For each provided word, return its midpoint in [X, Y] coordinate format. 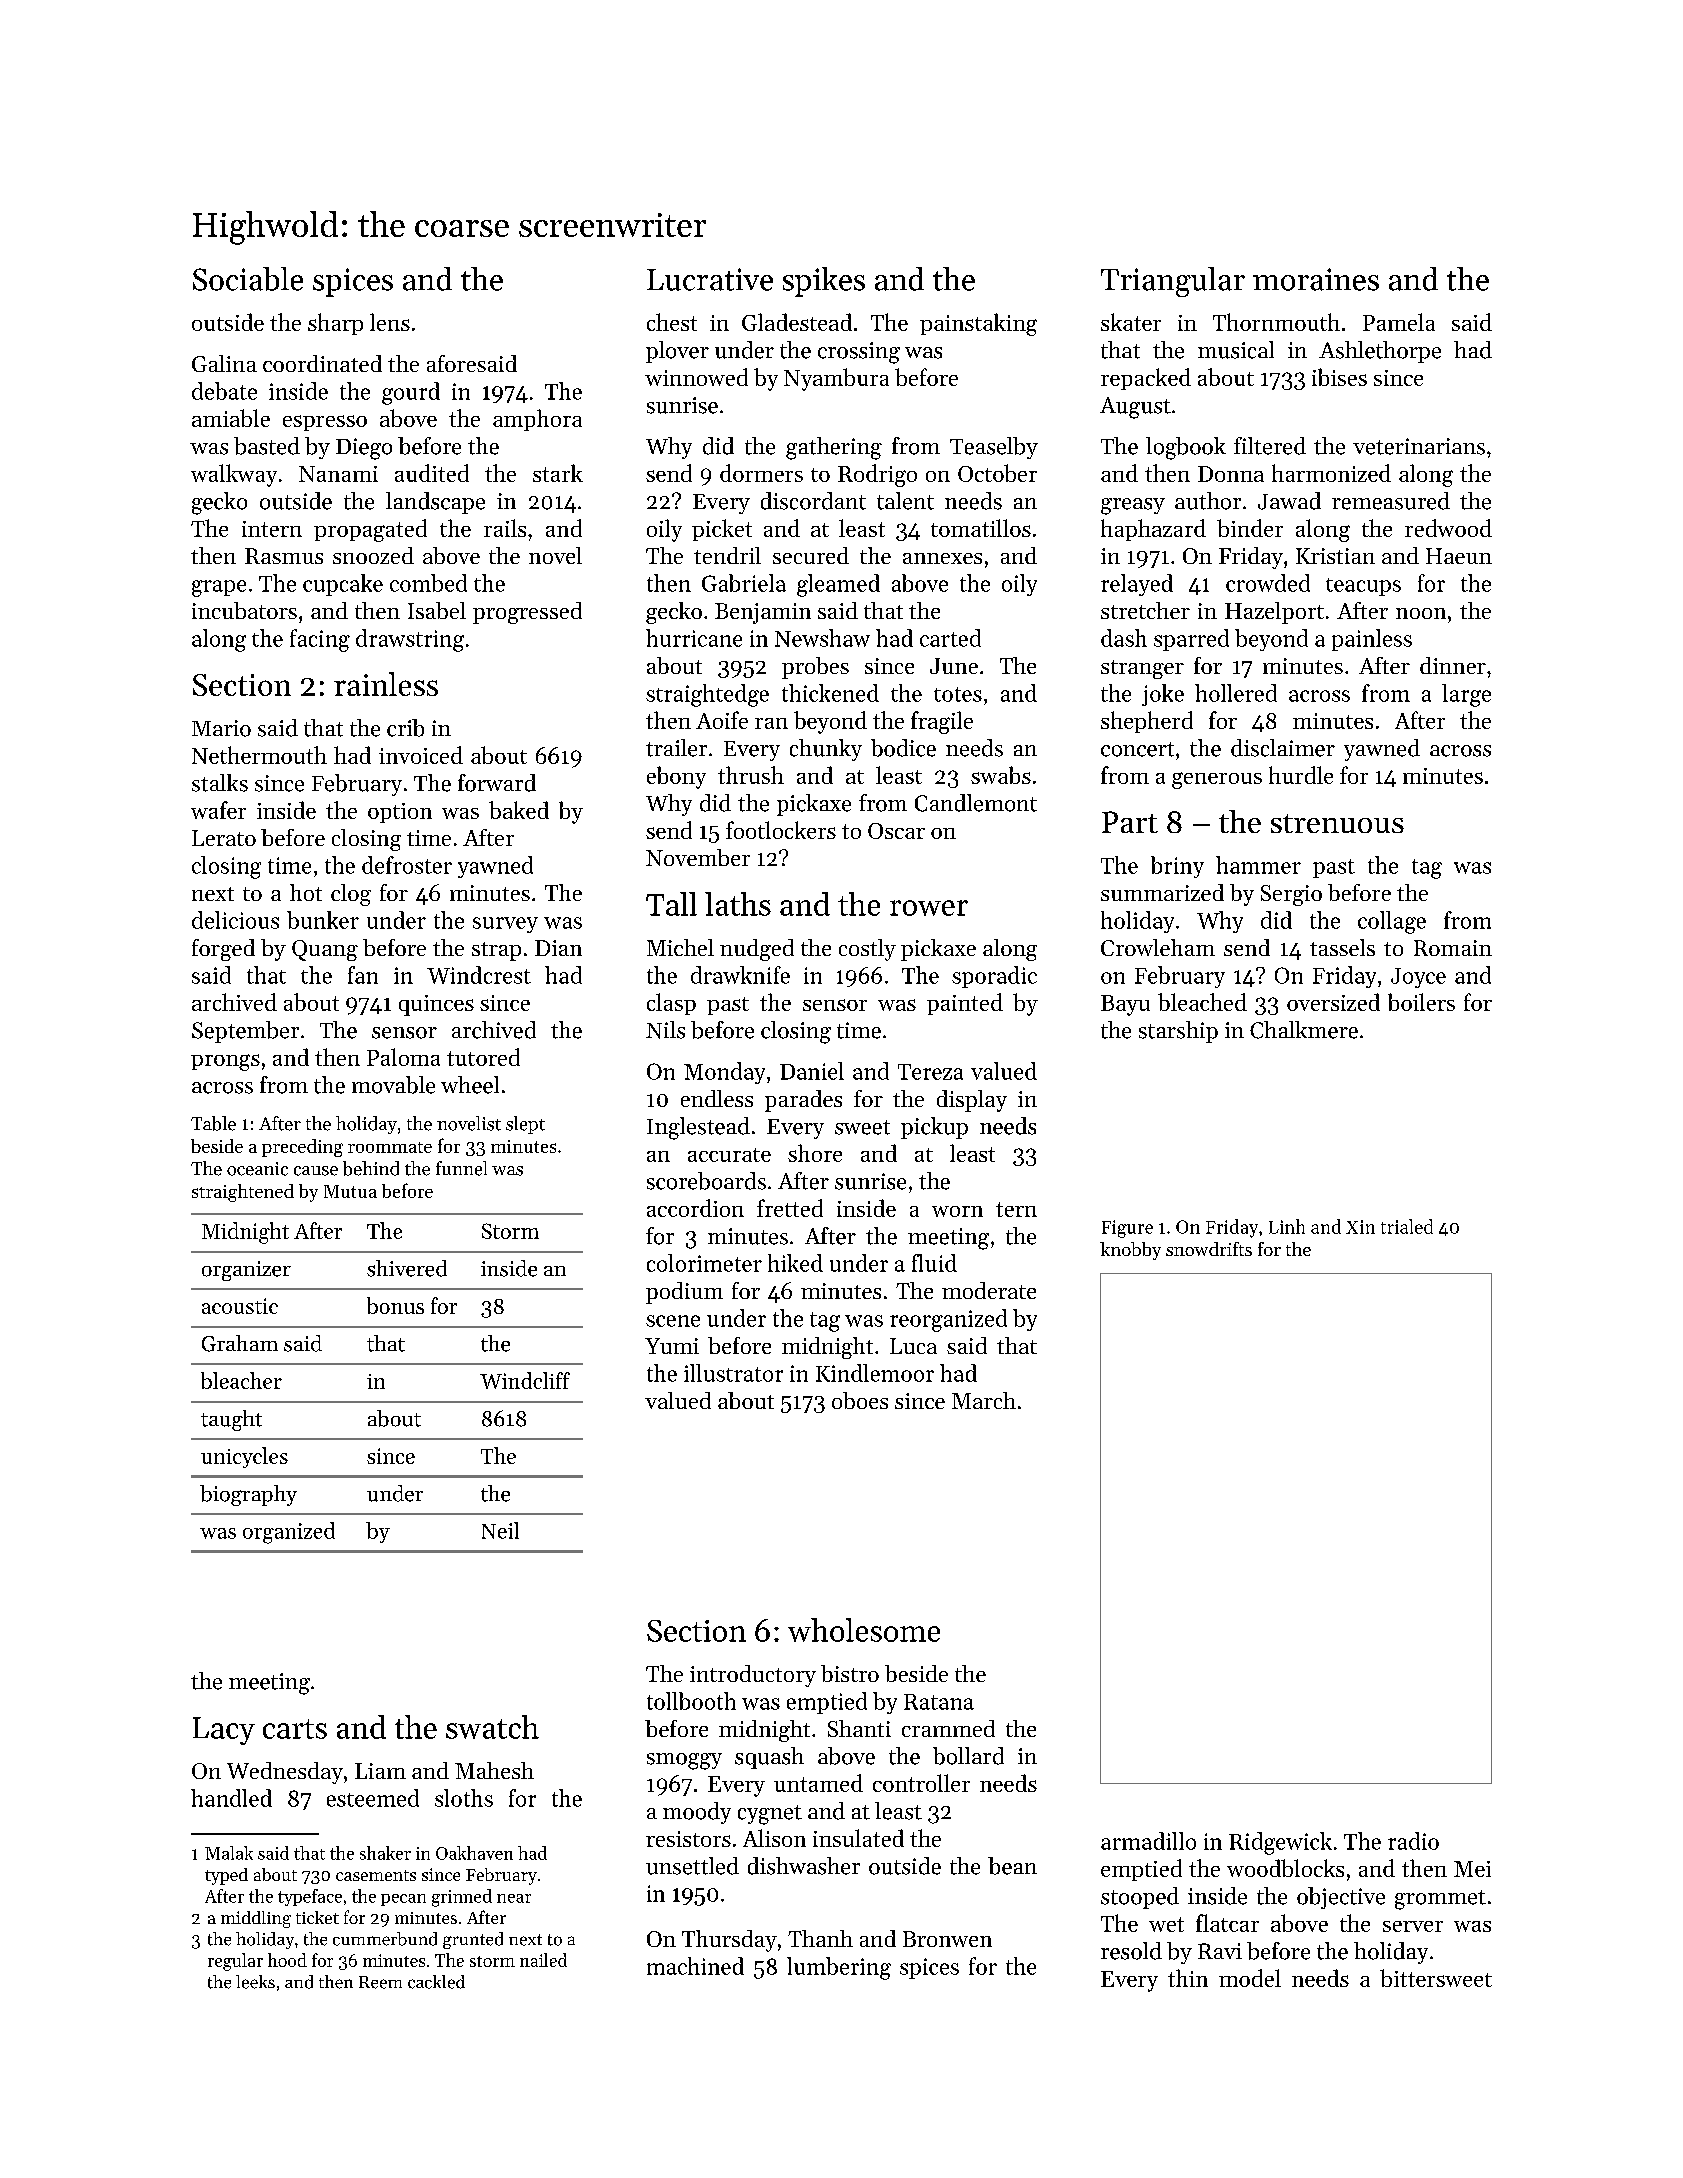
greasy [1133, 506]
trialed [1407, 1226]
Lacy [224, 1731]
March [984, 1400]
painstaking [978, 324]
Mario [221, 728]
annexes [942, 558]
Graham [240, 1343]
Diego [364, 449]
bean [1012, 1866]
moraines [1316, 279]
